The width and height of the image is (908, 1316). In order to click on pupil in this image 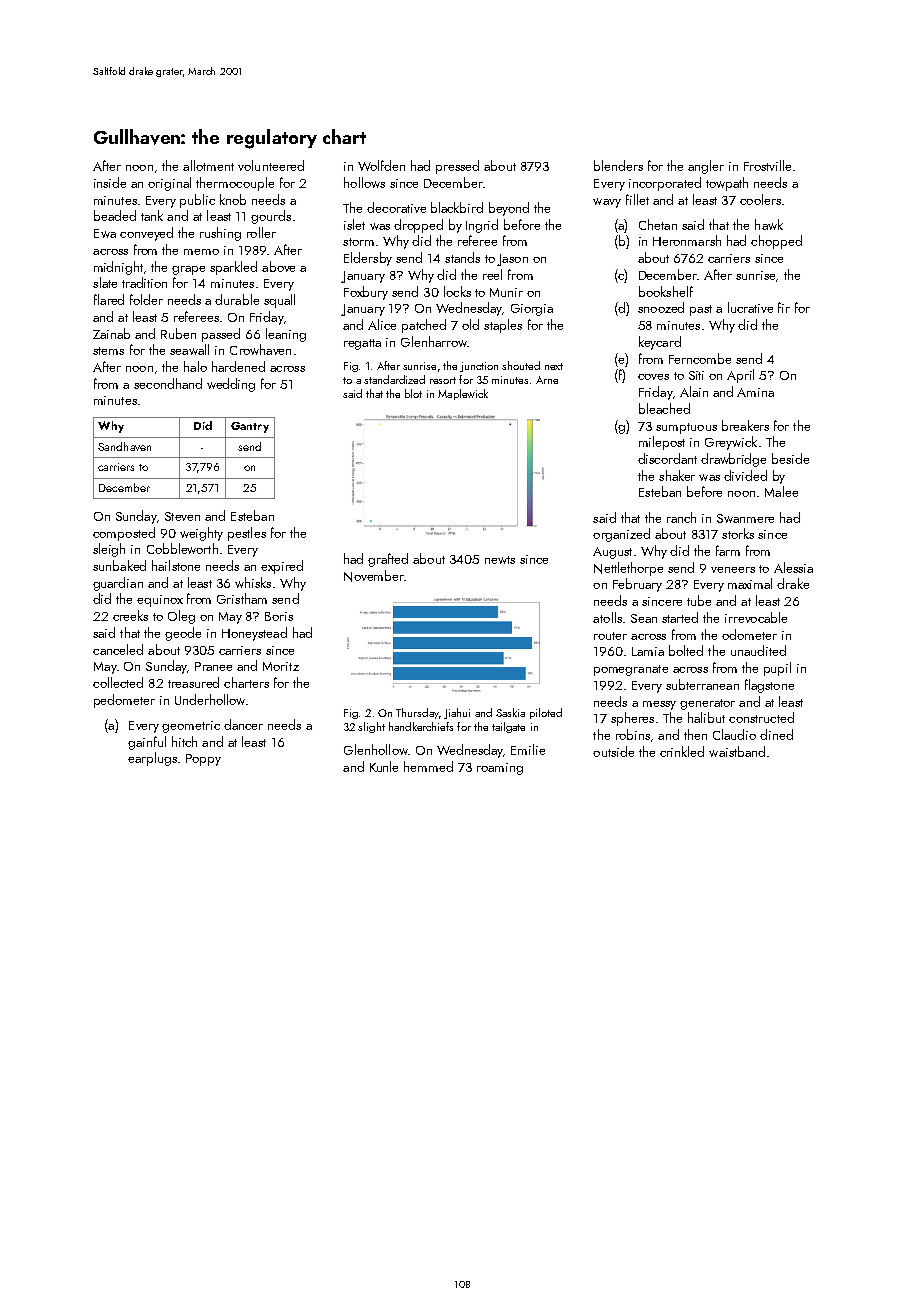, I will do `click(777, 669)`.
